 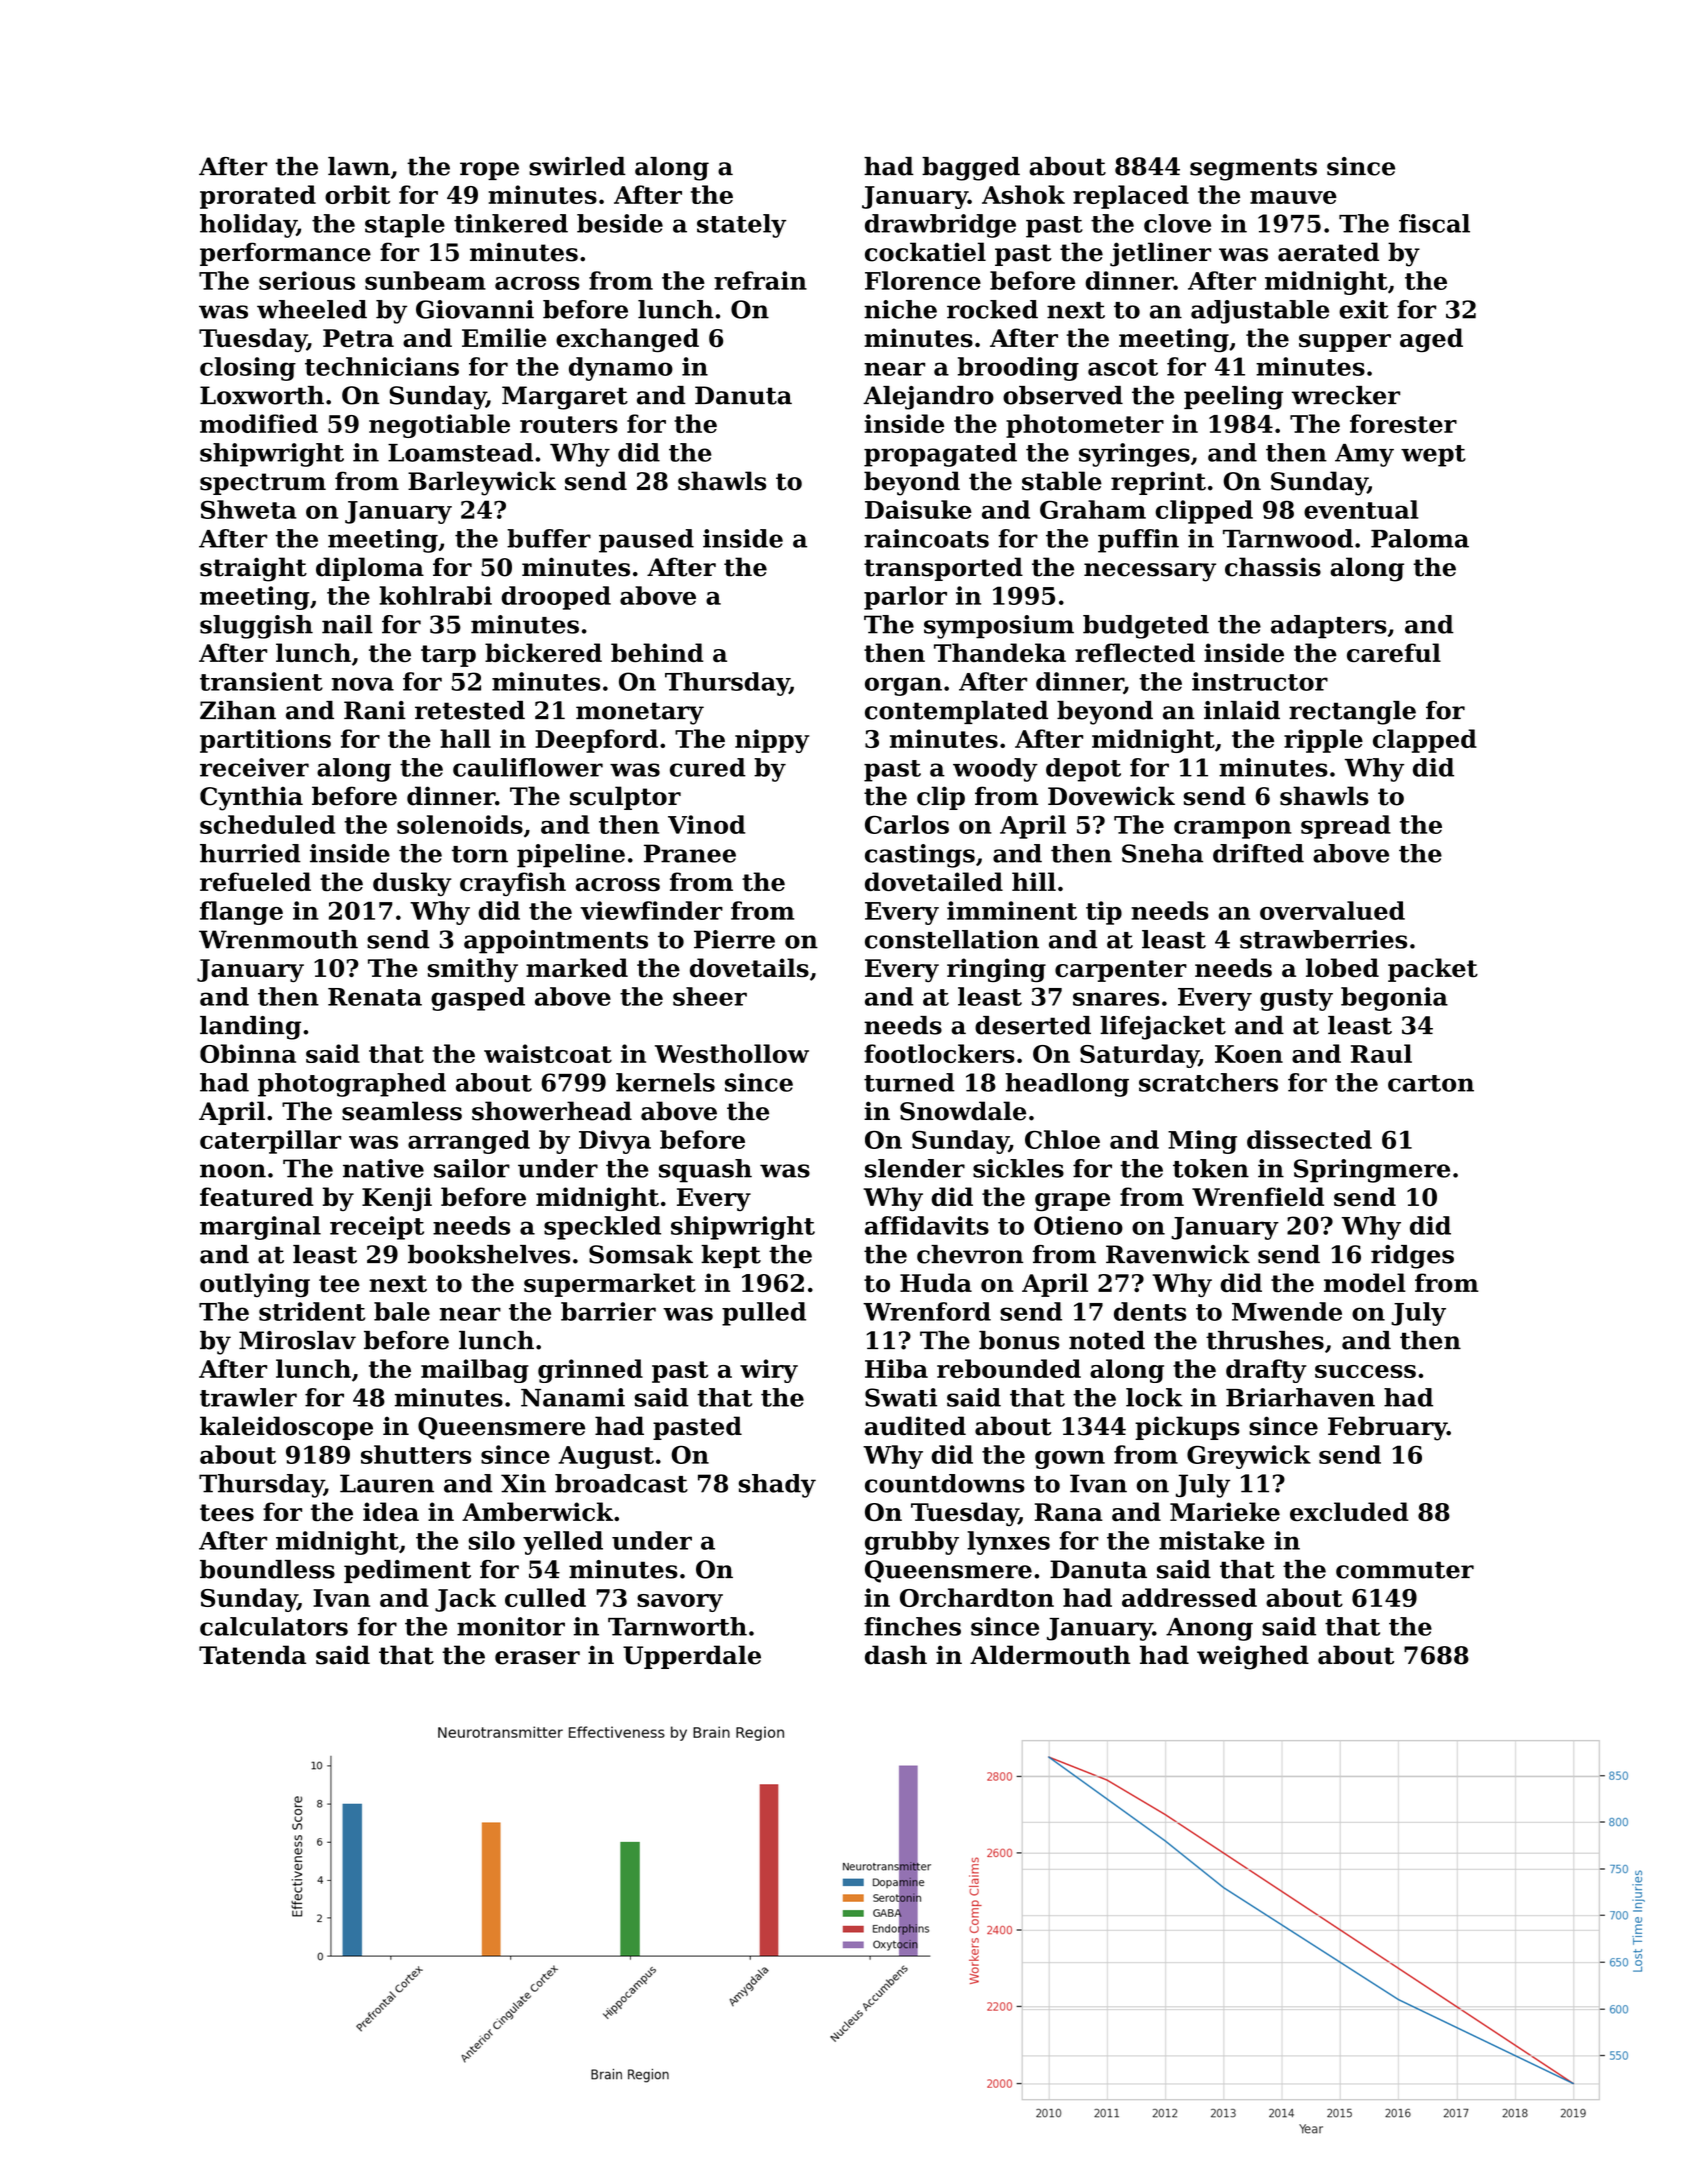 What do you see at coordinates (1050, 1655) in the image?
I see `Aldermouth` at bounding box center [1050, 1655].
